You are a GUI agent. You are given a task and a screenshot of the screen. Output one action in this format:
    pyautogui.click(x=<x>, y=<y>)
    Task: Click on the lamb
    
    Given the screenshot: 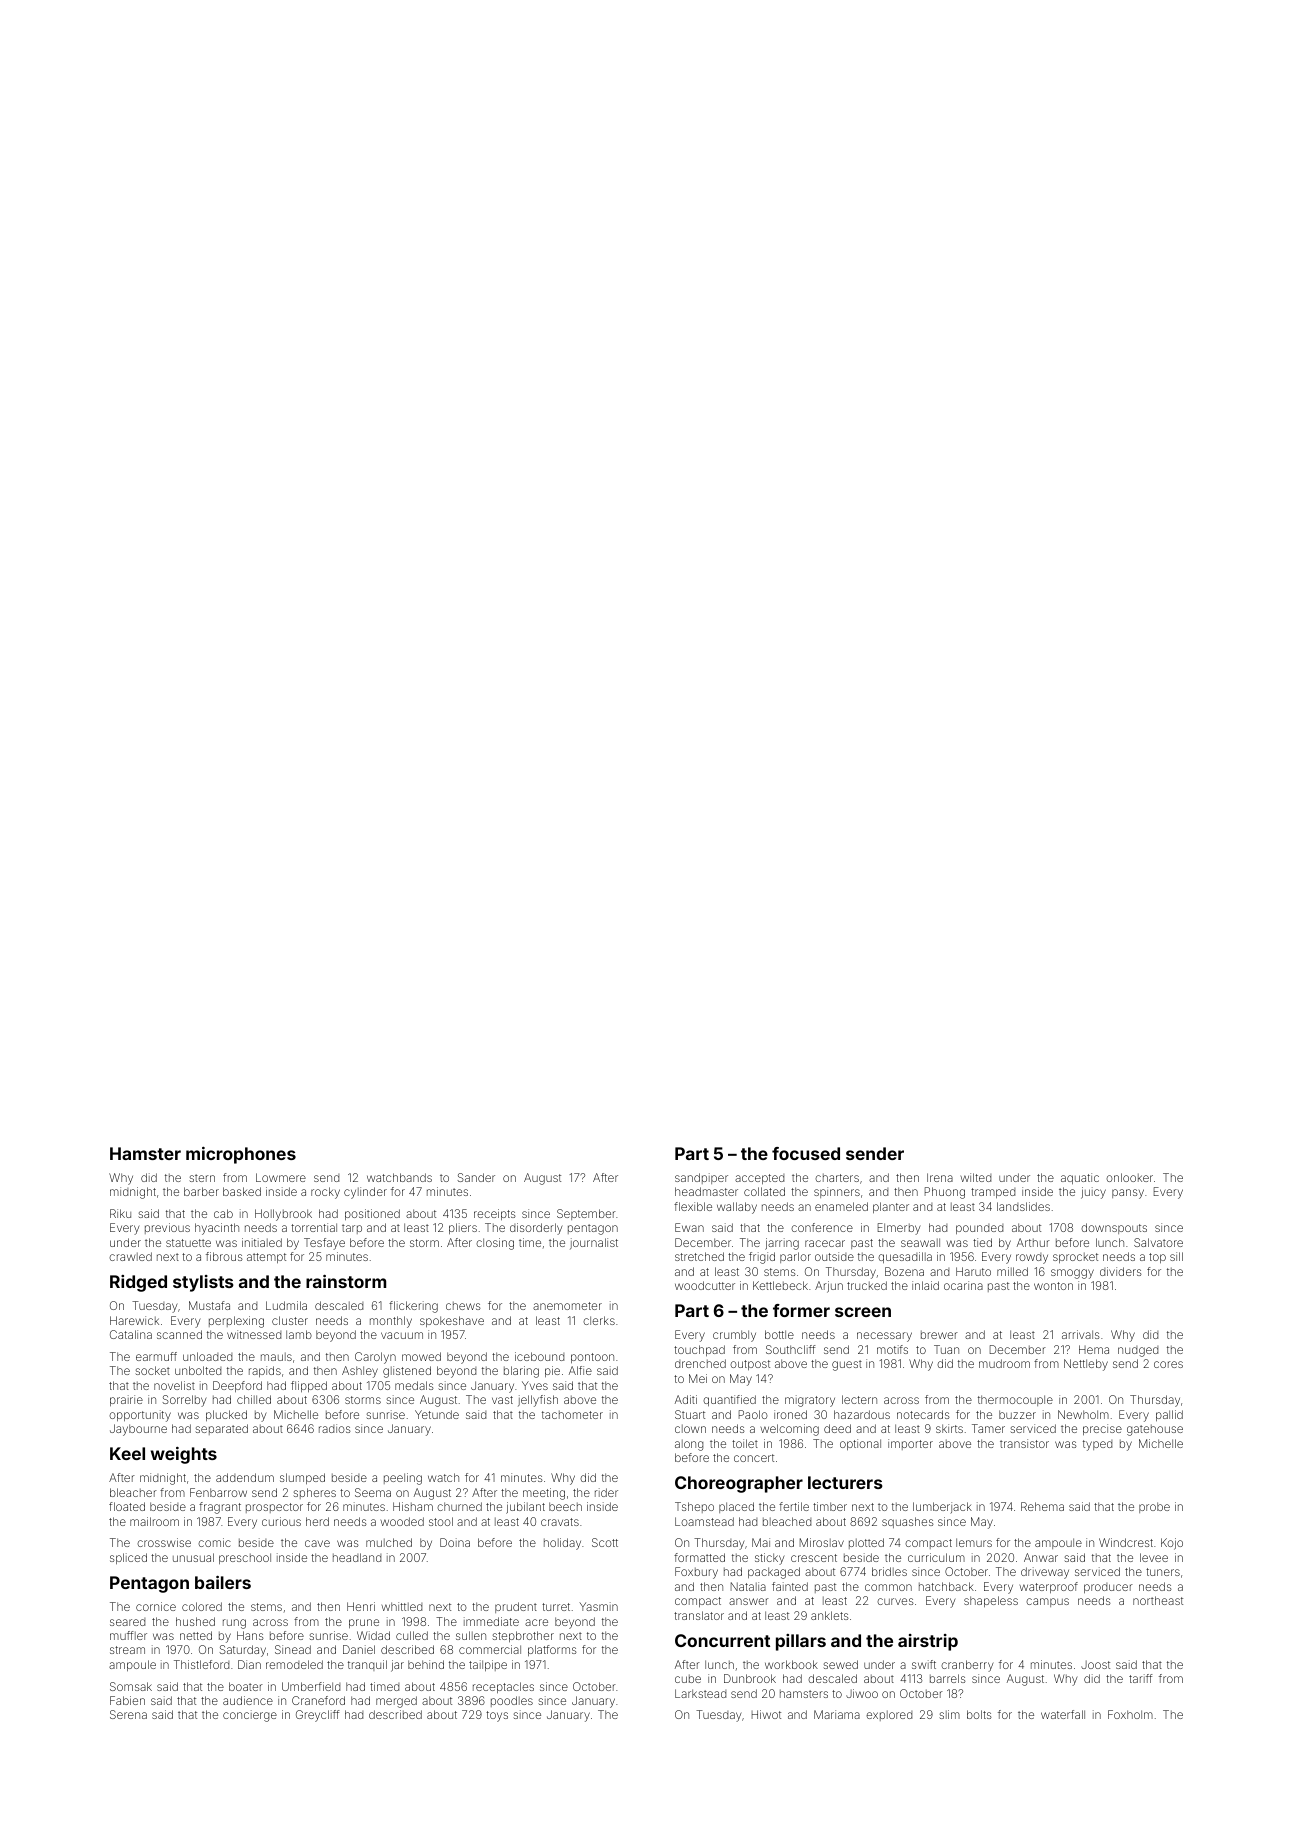 What is the action you would take?
    pyautogui.click(x=299, y=1334)
